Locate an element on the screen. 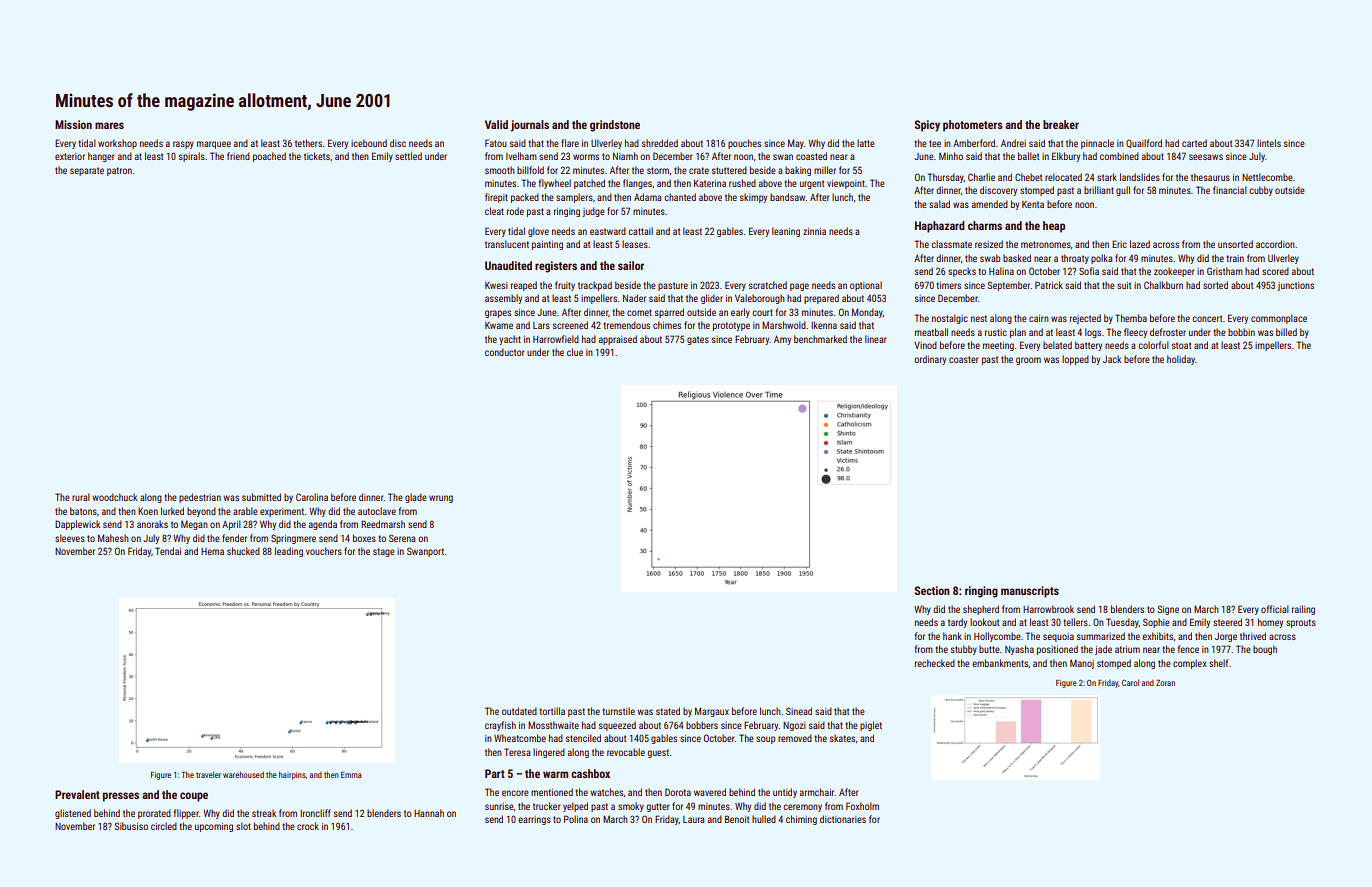 The height and width of the screenshot is (887, 1372). shucked is located at coordinates (243, 551).
